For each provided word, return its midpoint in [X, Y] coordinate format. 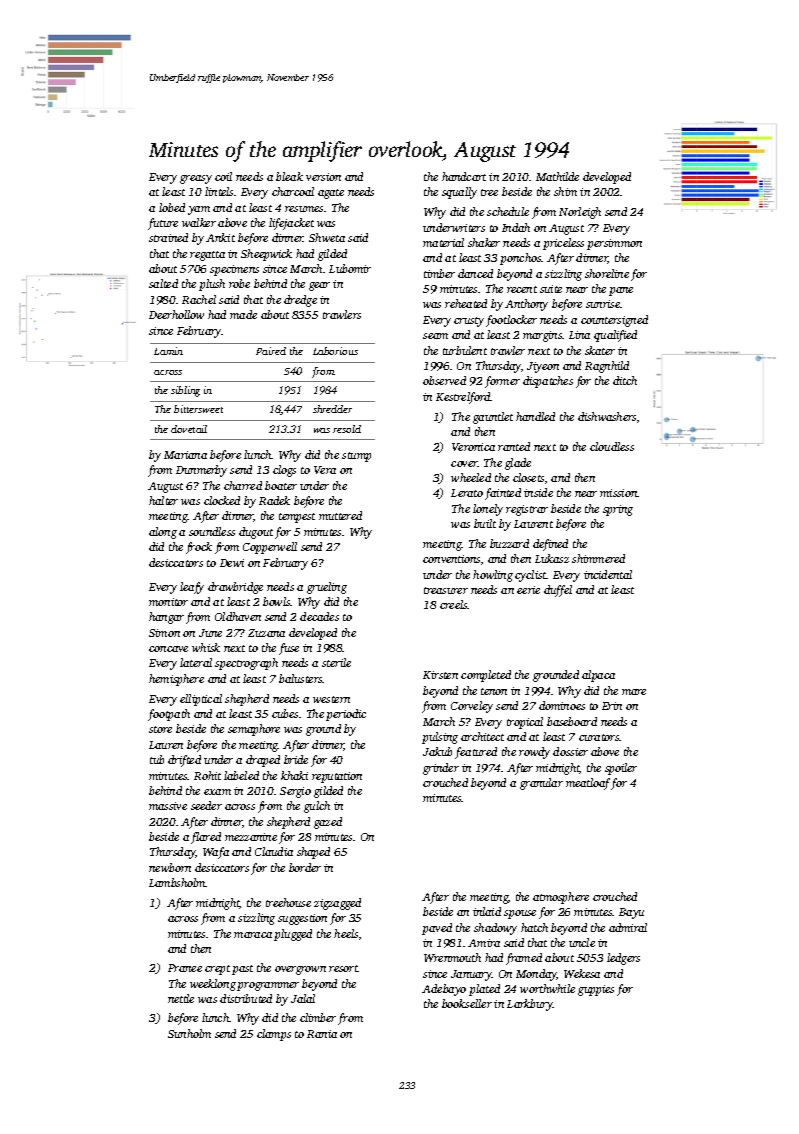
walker [199, 222]
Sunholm [189, 1033]
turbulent [465, 350]
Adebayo [444, 990]
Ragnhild [607, 367]
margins [542, 336]
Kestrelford [463, 398]
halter [163, 500]
